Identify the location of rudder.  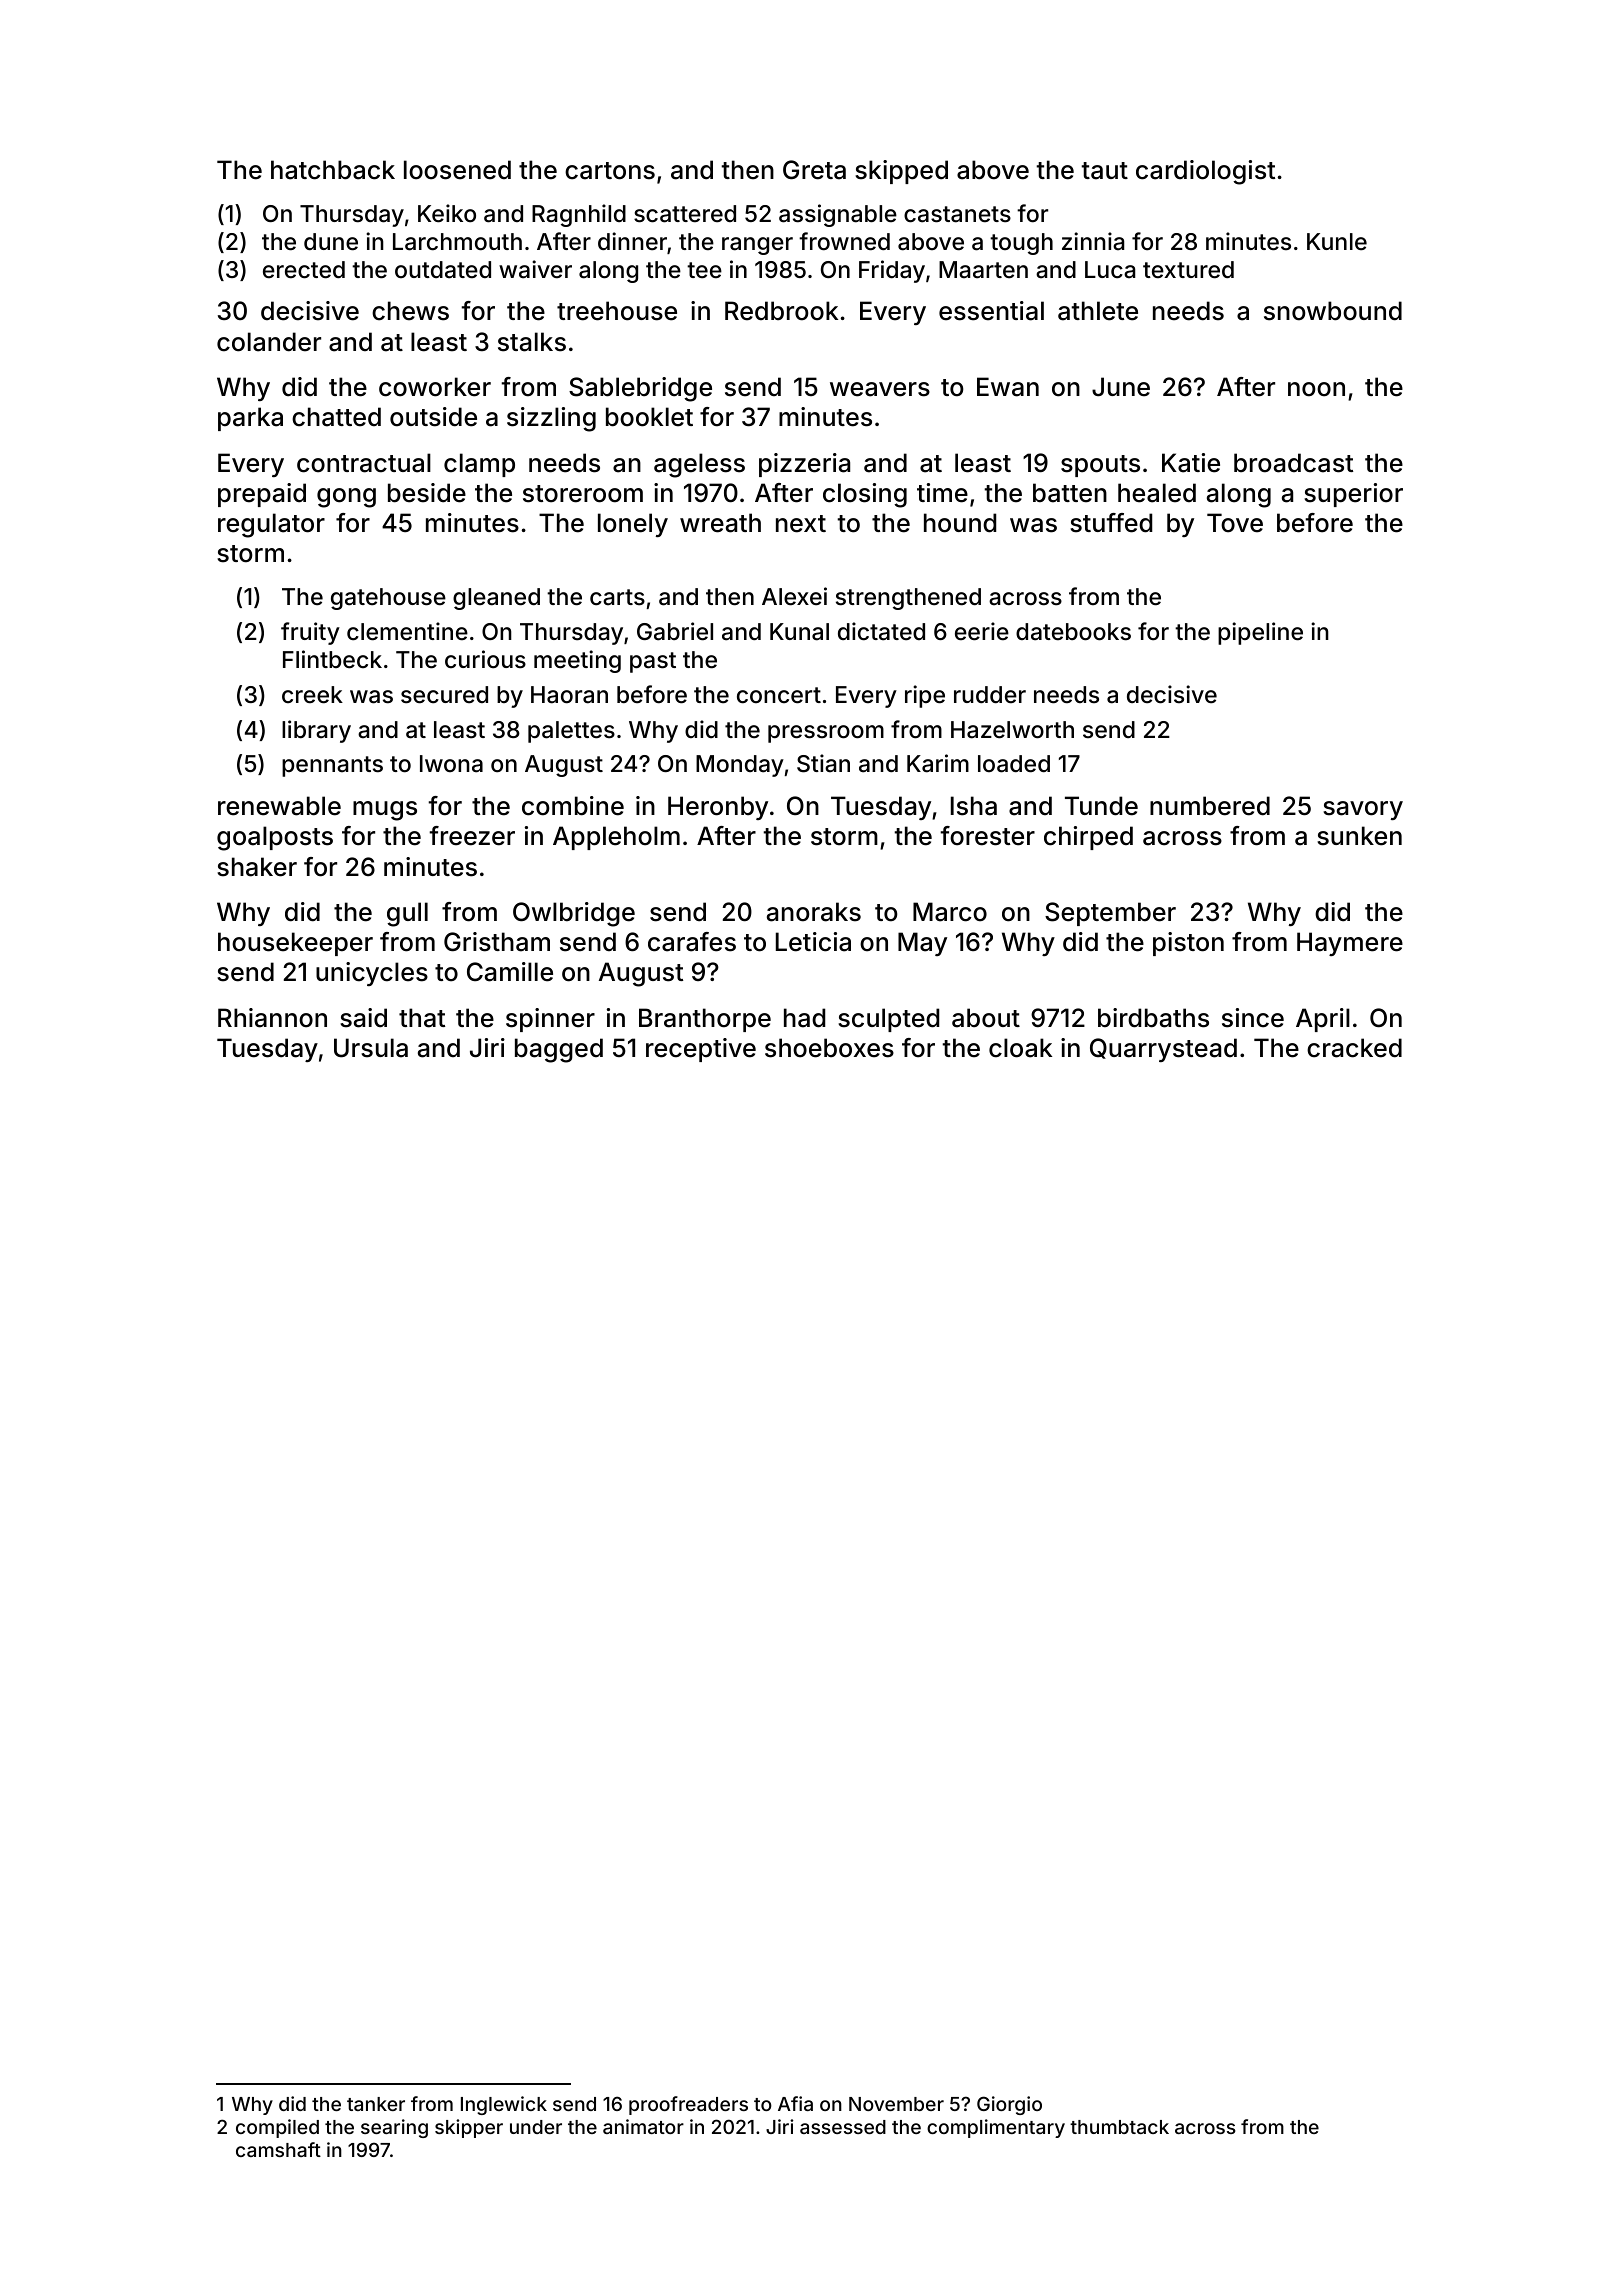
(990, 694).
